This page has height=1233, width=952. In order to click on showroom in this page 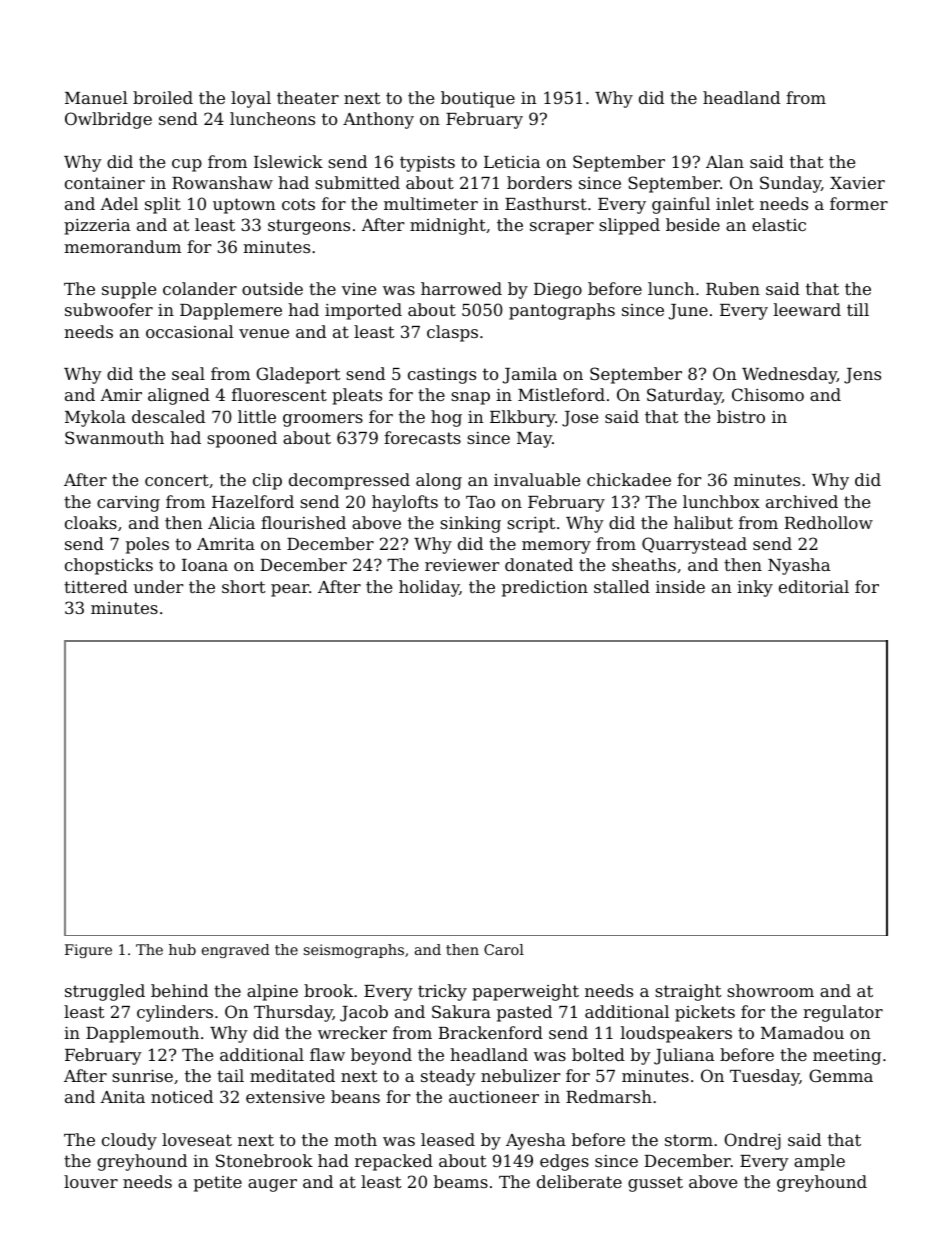, I will do `click(770, 990)`.
